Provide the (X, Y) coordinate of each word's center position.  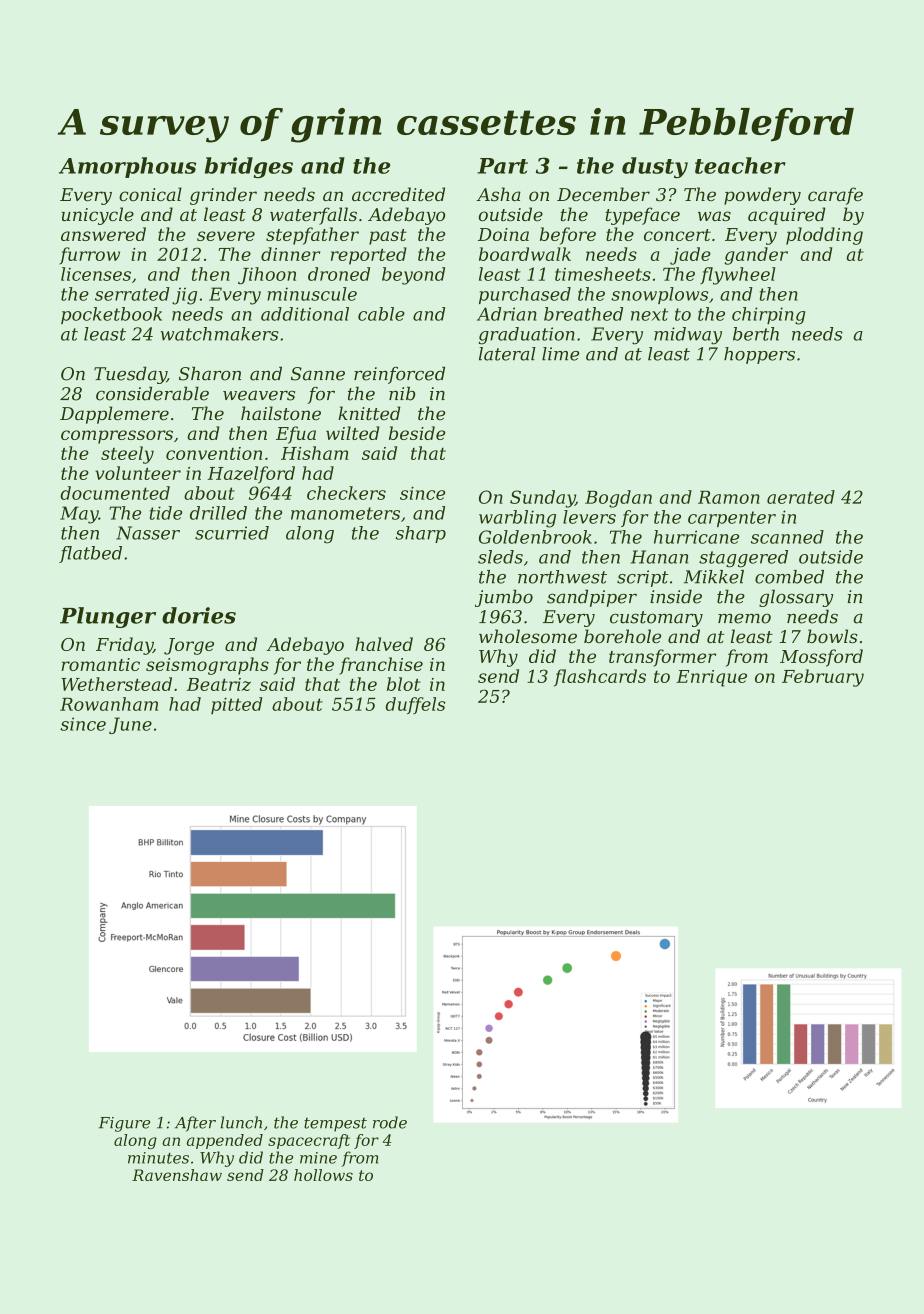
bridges (249, 167)
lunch (241, 1122)
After (195, 1124)
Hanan (659, 557)
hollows (323, 1175)
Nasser (148, 533)
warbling (517, 519)
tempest (335, 1125)
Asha (499, 194)
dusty (655, 167)
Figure (124, 1124)
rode (390, 1122)
